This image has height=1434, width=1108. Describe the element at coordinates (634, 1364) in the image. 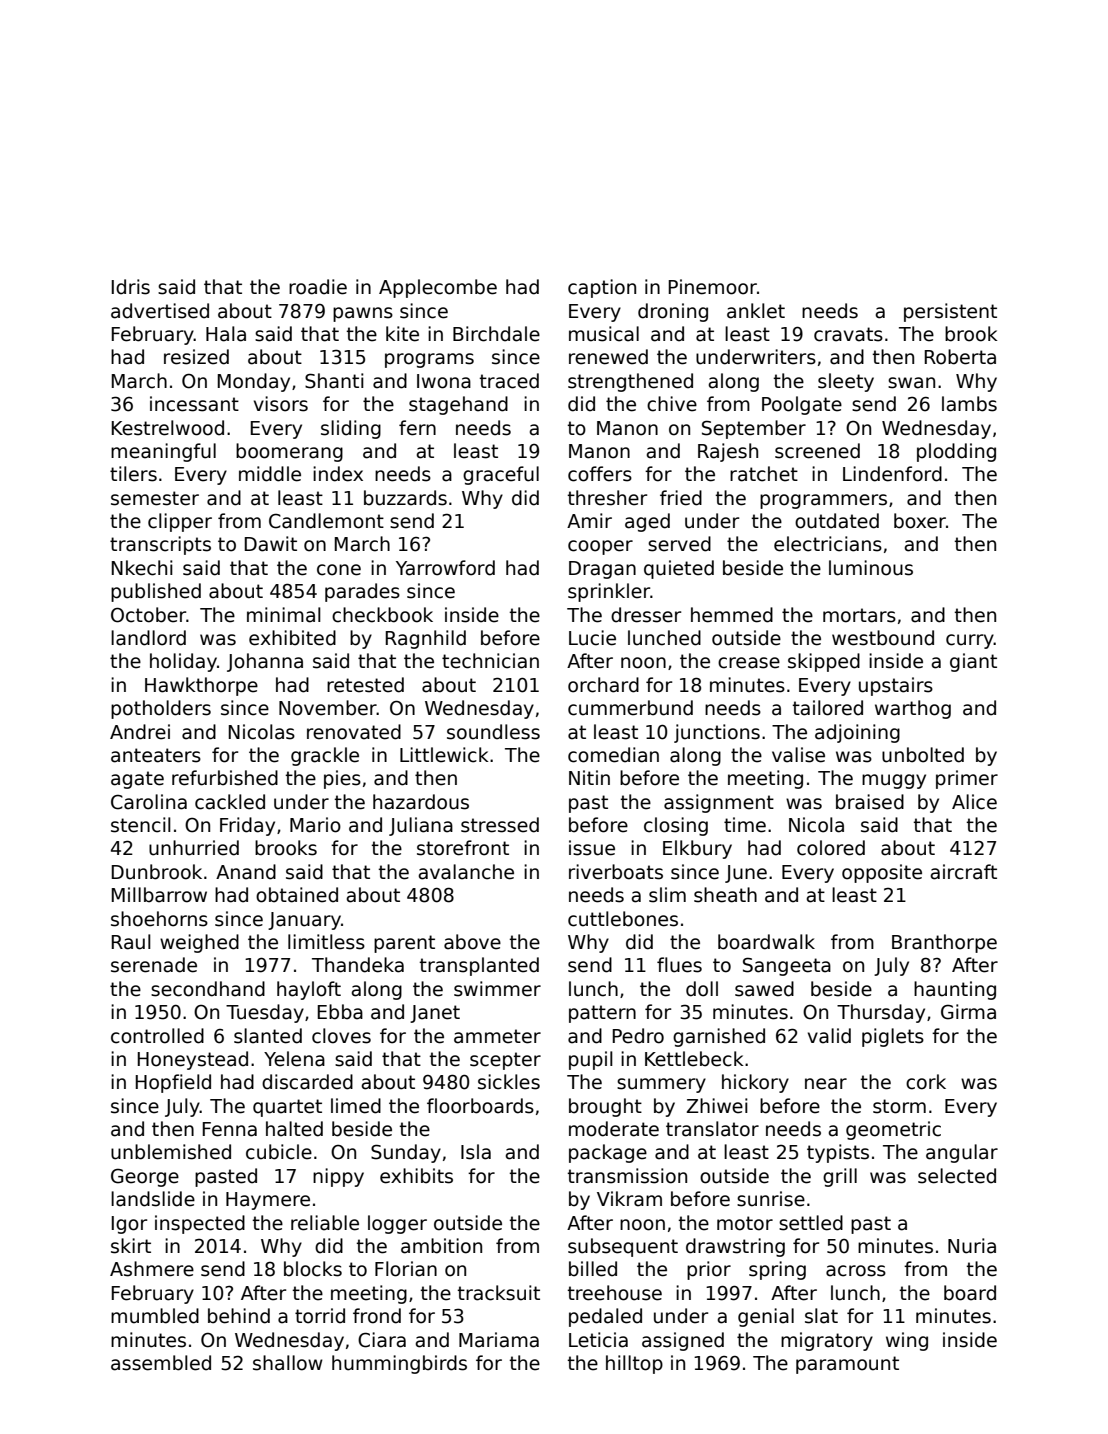

I see `hilltop` at that location.
